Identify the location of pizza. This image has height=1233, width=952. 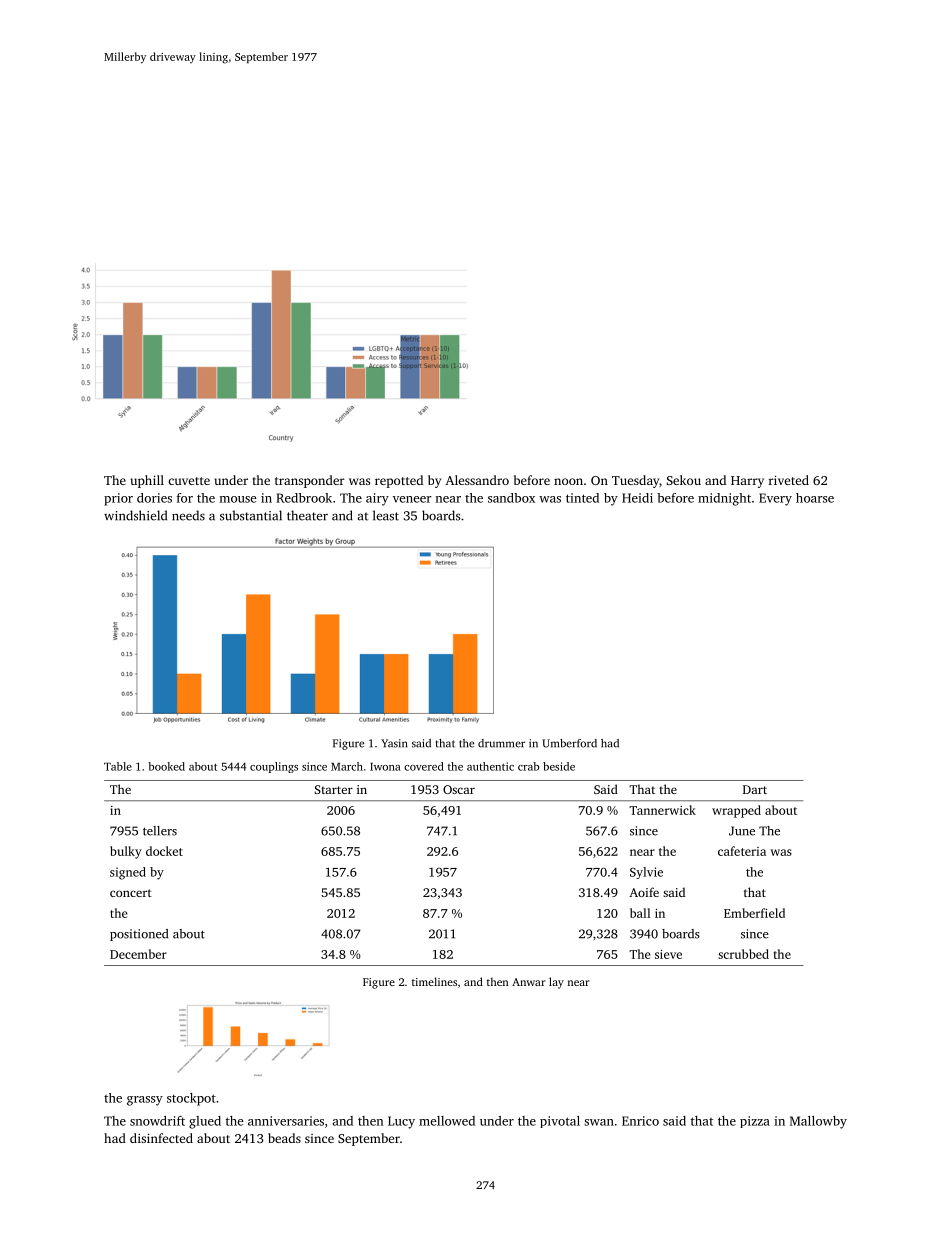
(755, 1122).
